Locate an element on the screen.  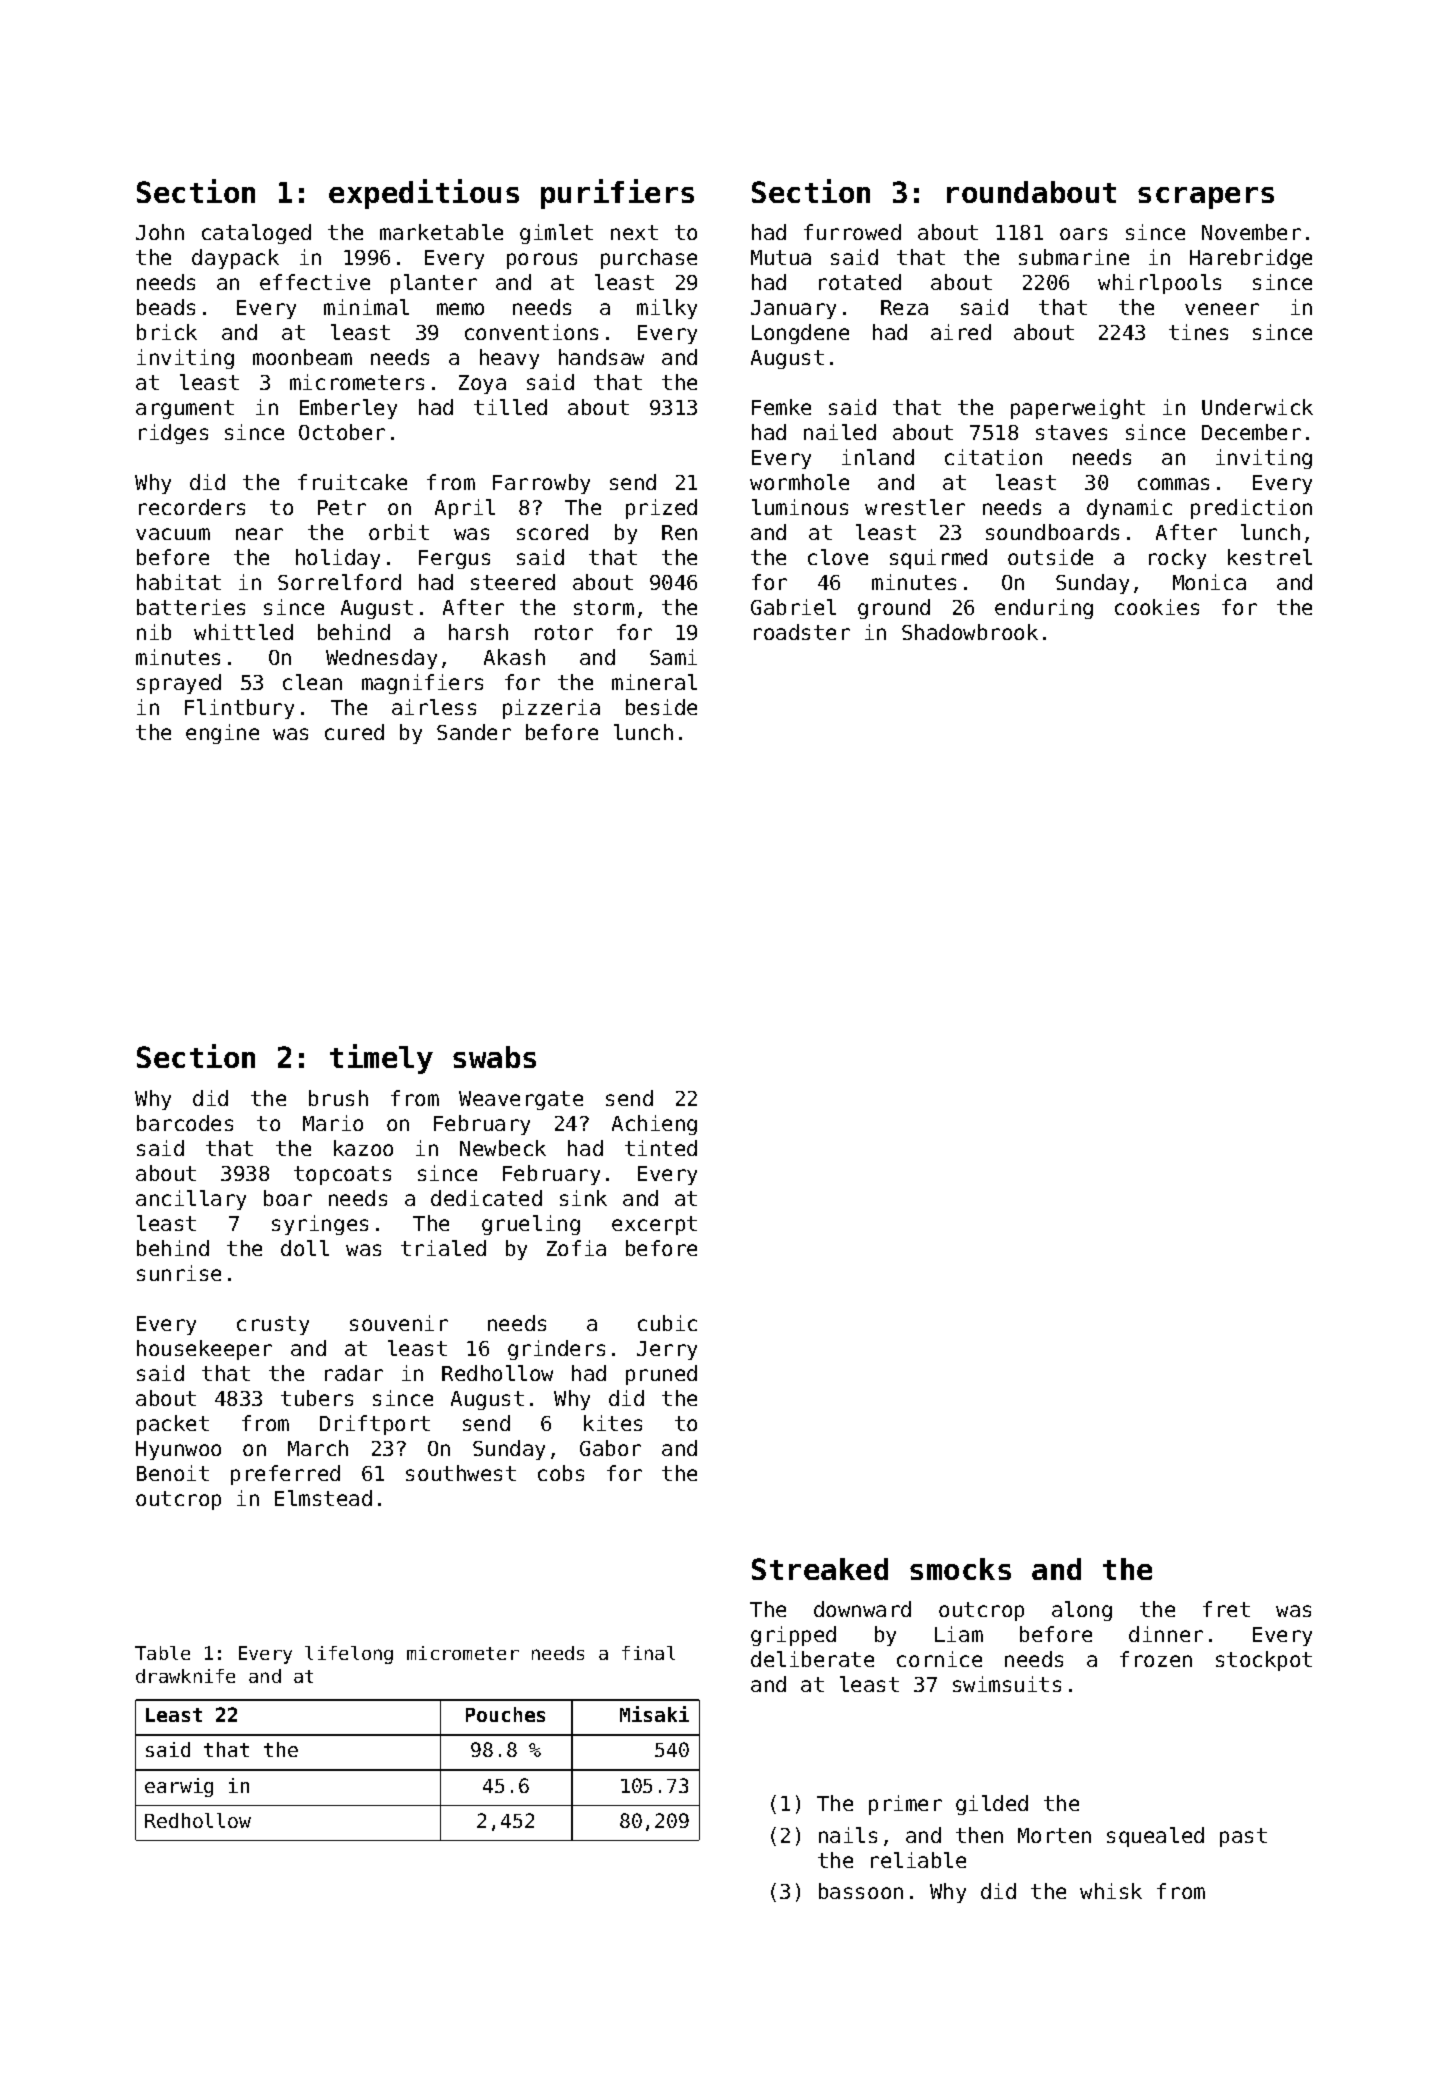
purifiers is located at coordinates (617, 194).
